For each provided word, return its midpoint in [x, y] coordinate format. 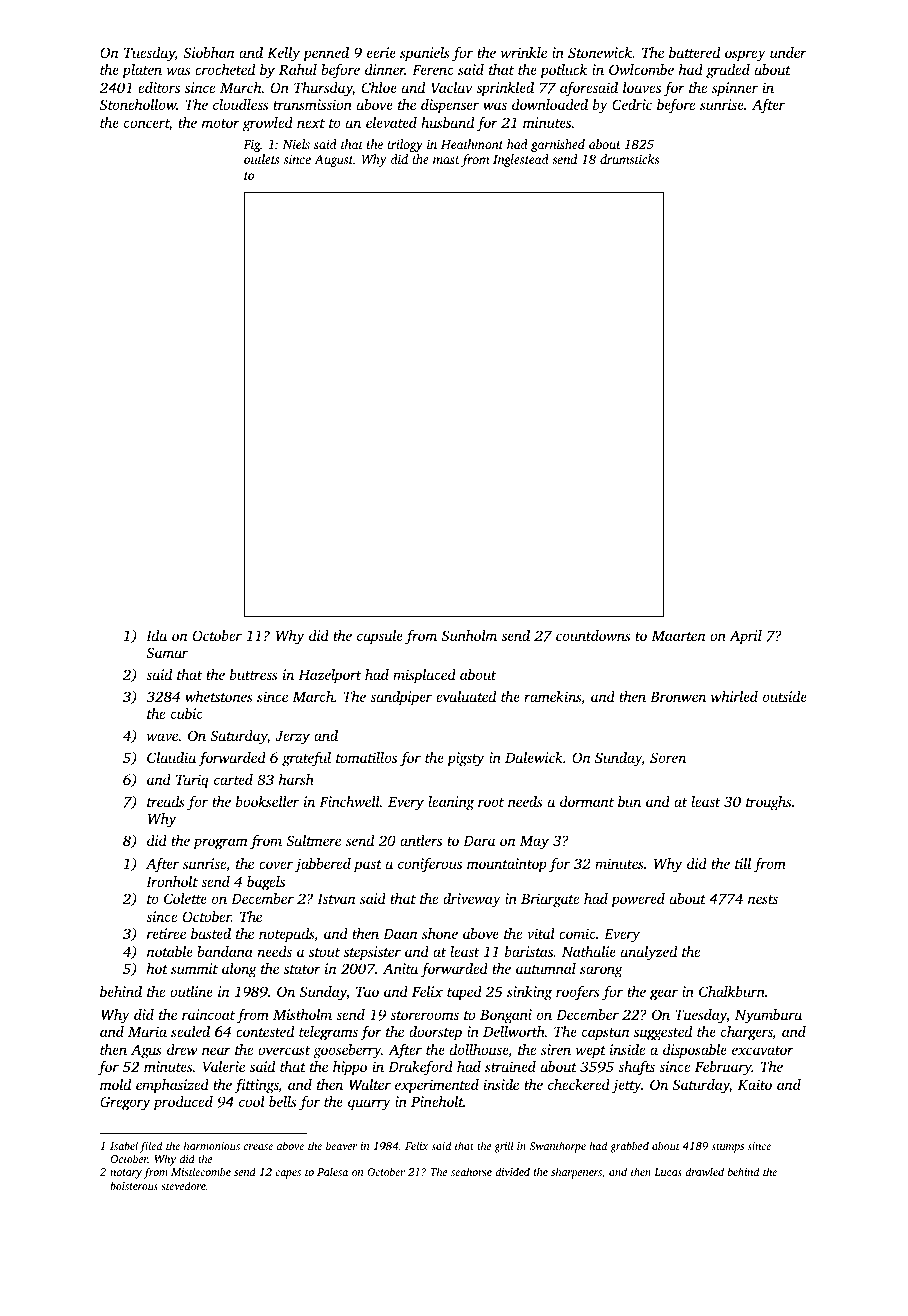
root [491, 802]
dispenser [450, 106]
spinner [735, 89]
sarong [601, 972]
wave [162, 737]
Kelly [283, 54]
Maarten [678, 636]
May [534, 843]
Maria [147, 1031]
